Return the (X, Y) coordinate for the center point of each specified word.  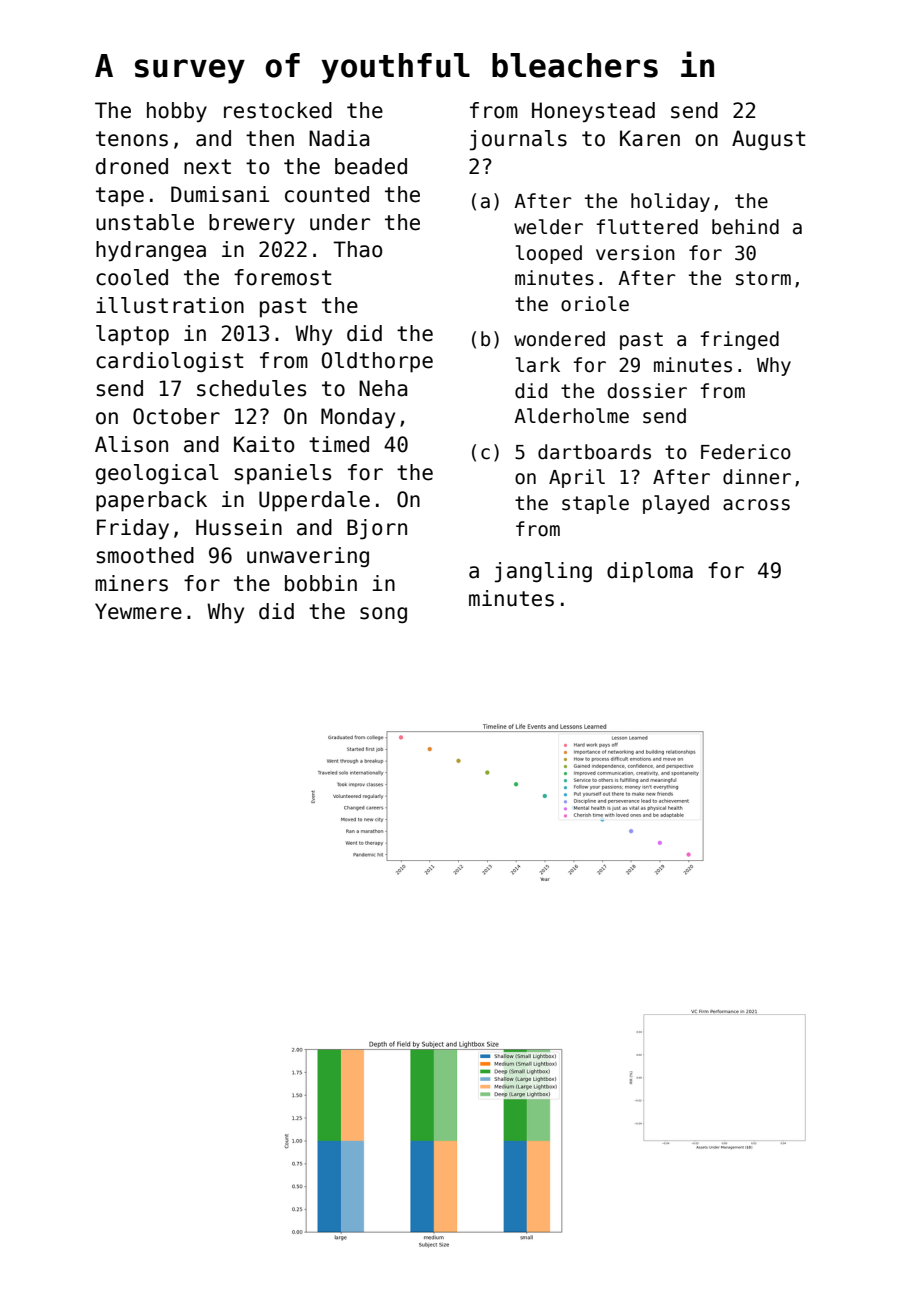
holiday (670, 202)
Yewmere (138, 611)
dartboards (594, 452)
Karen (650, 138)
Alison (131, 444)
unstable (145, 222)
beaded (371, 166)
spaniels (282, 474)
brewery (252, 224)
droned (132, 166)
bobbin (321, 583)
